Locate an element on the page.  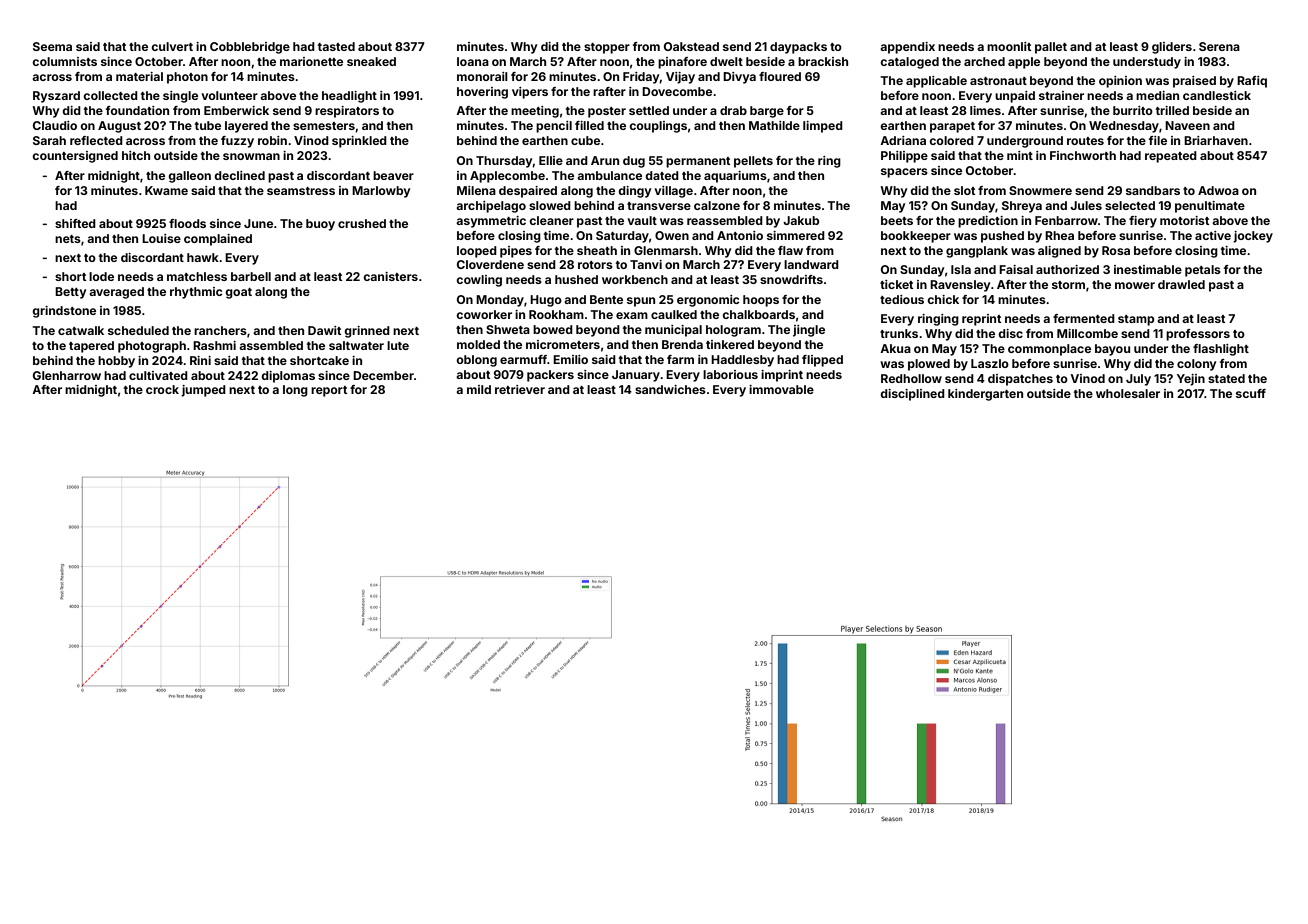
Rosa is located at coordinates (1116, 250).
